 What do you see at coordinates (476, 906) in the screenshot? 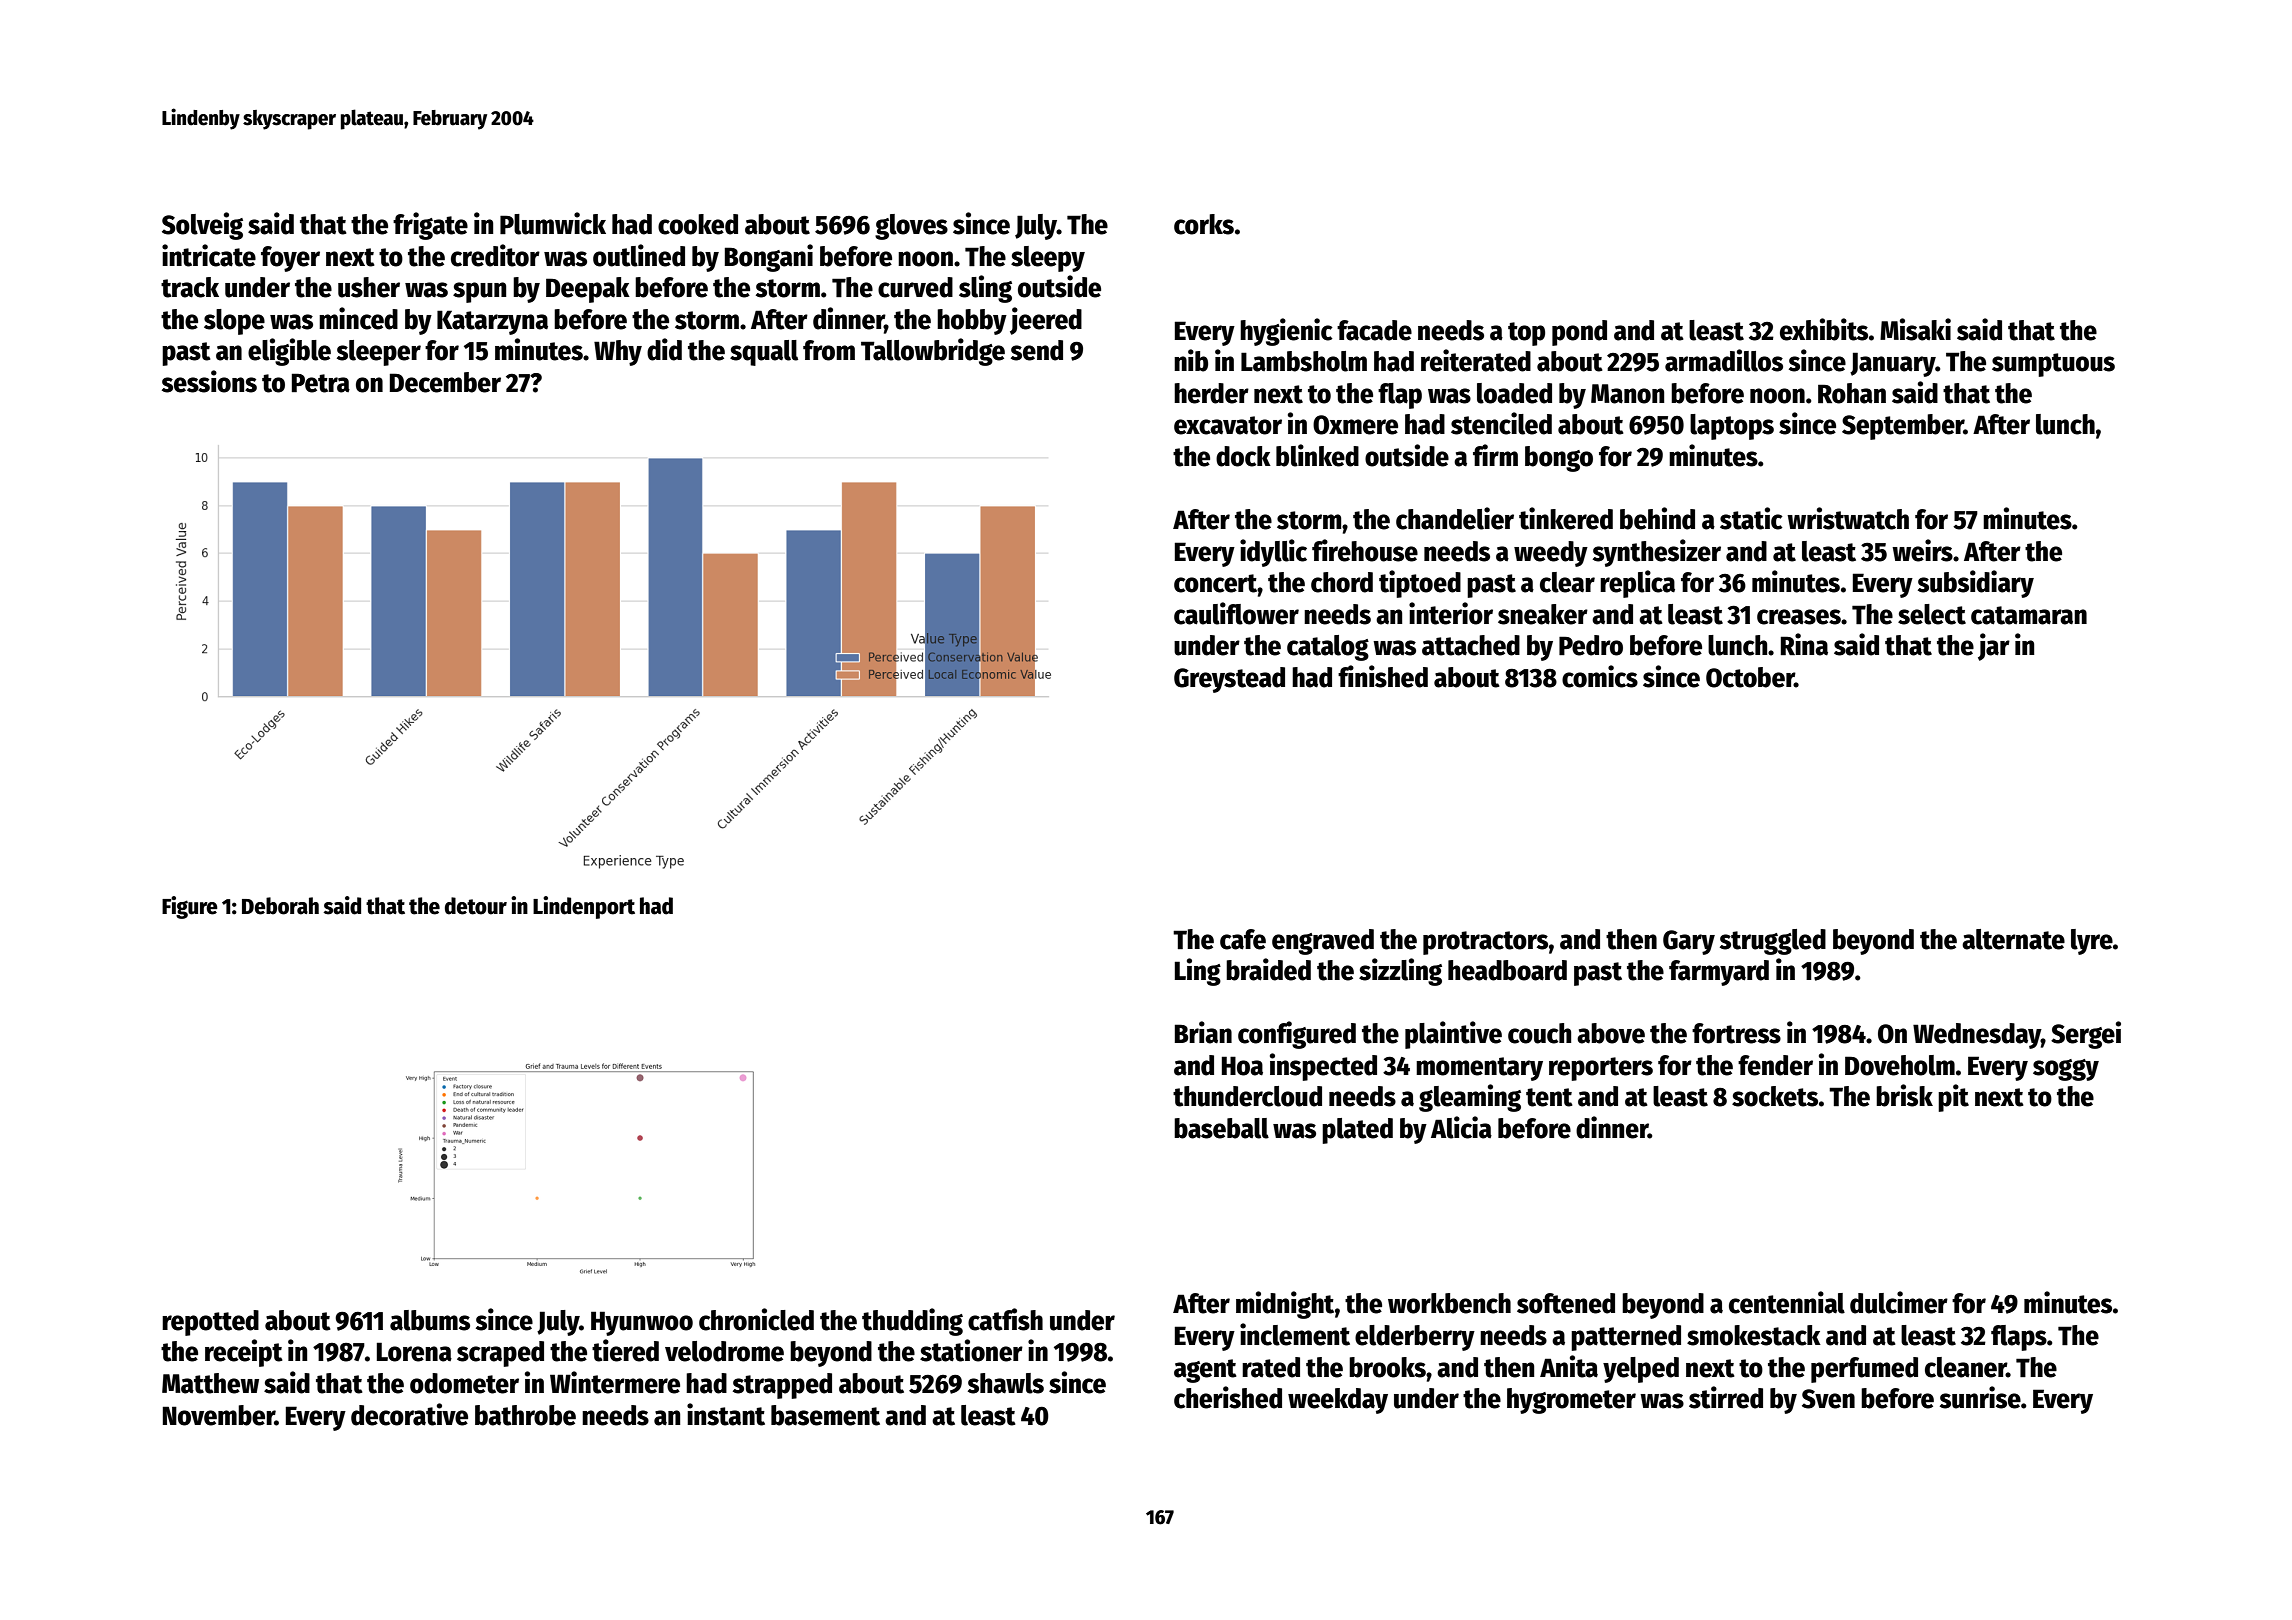
I see `detour` at bounding box center [476, 906].
